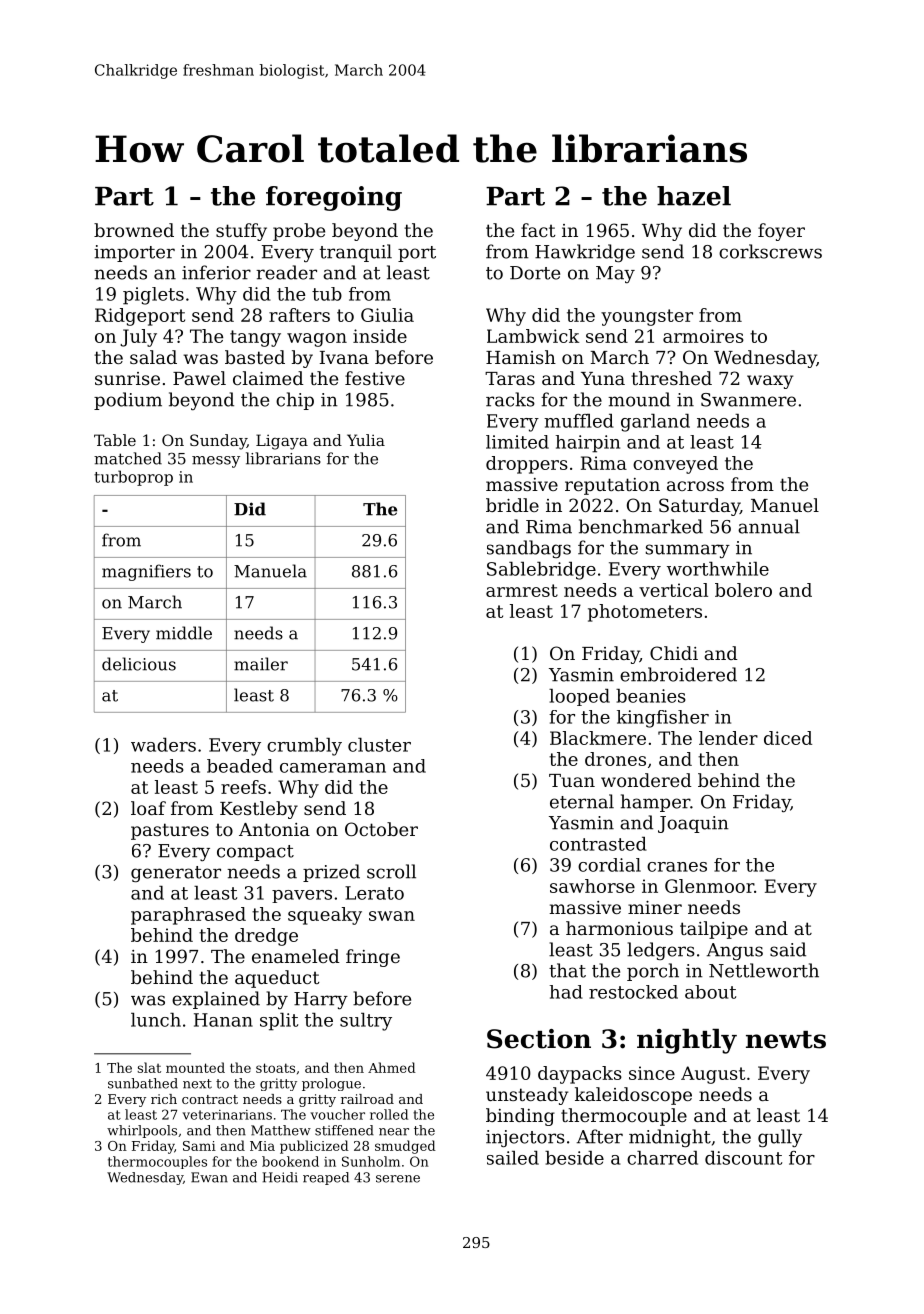  I want to click on Section, so click(539, 1039).
